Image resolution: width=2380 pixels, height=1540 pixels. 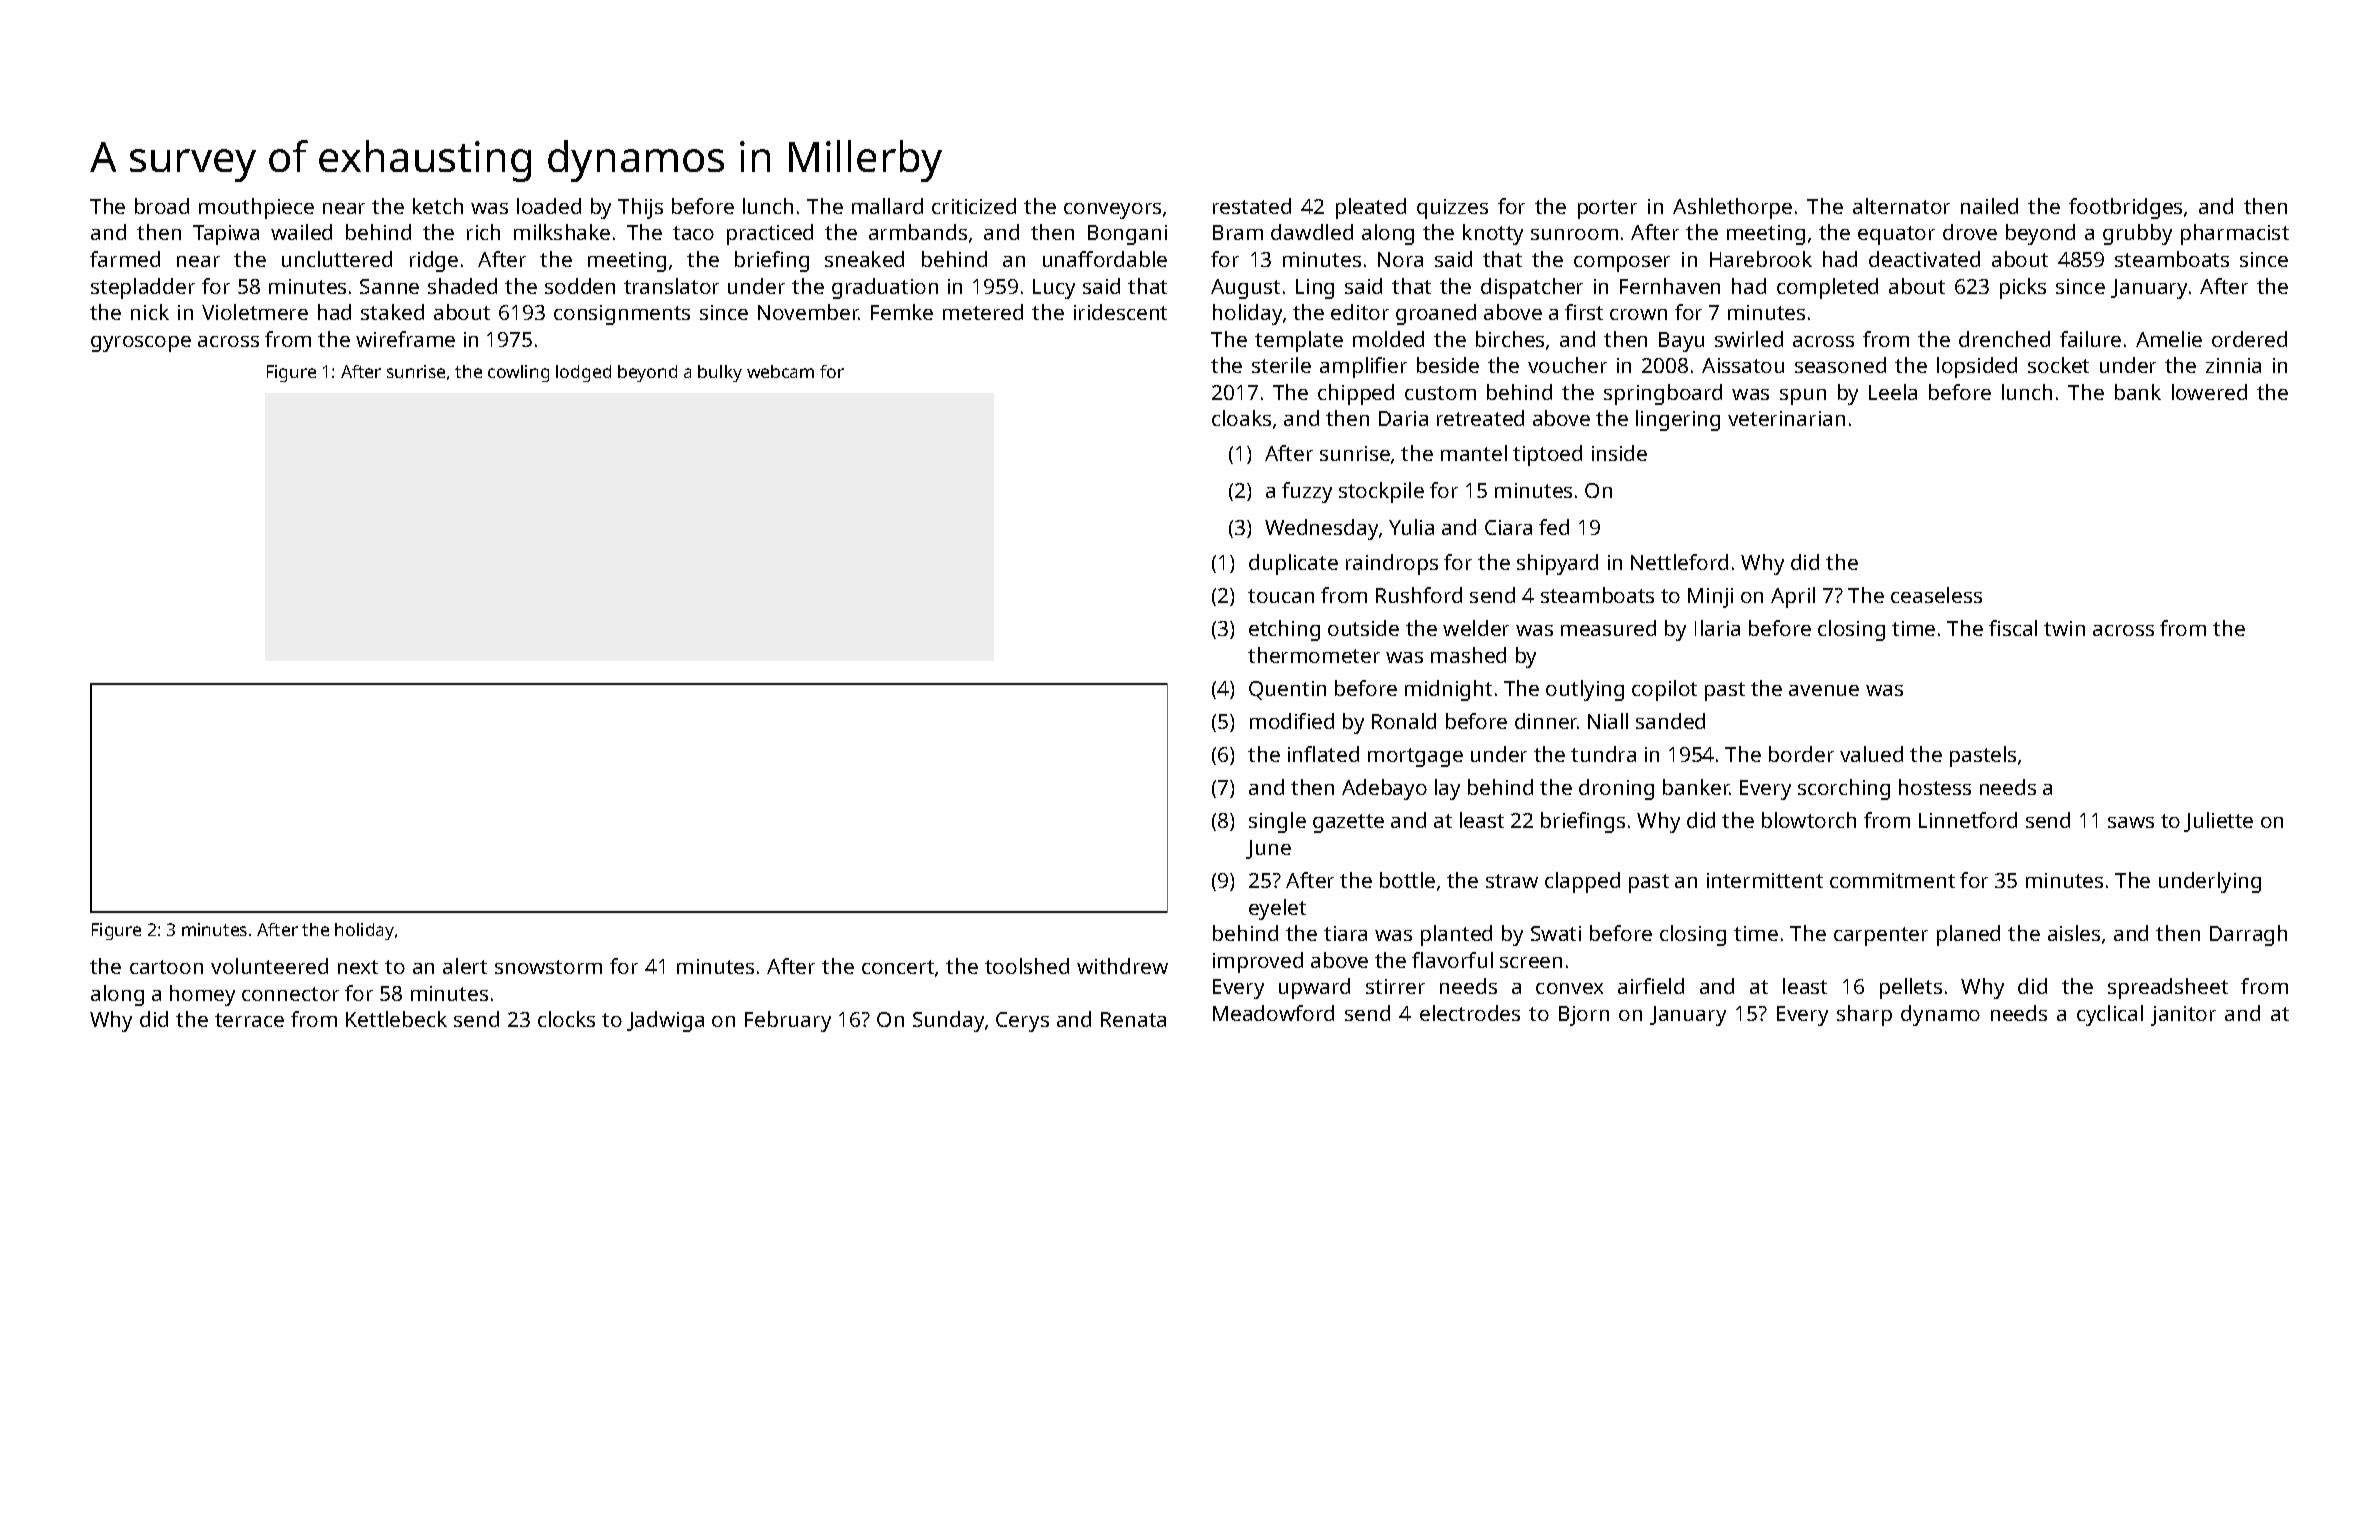 What do you see at coordinates (465, 966) in the screenshot?
I see `alert` at bounding box center [465, 966].
